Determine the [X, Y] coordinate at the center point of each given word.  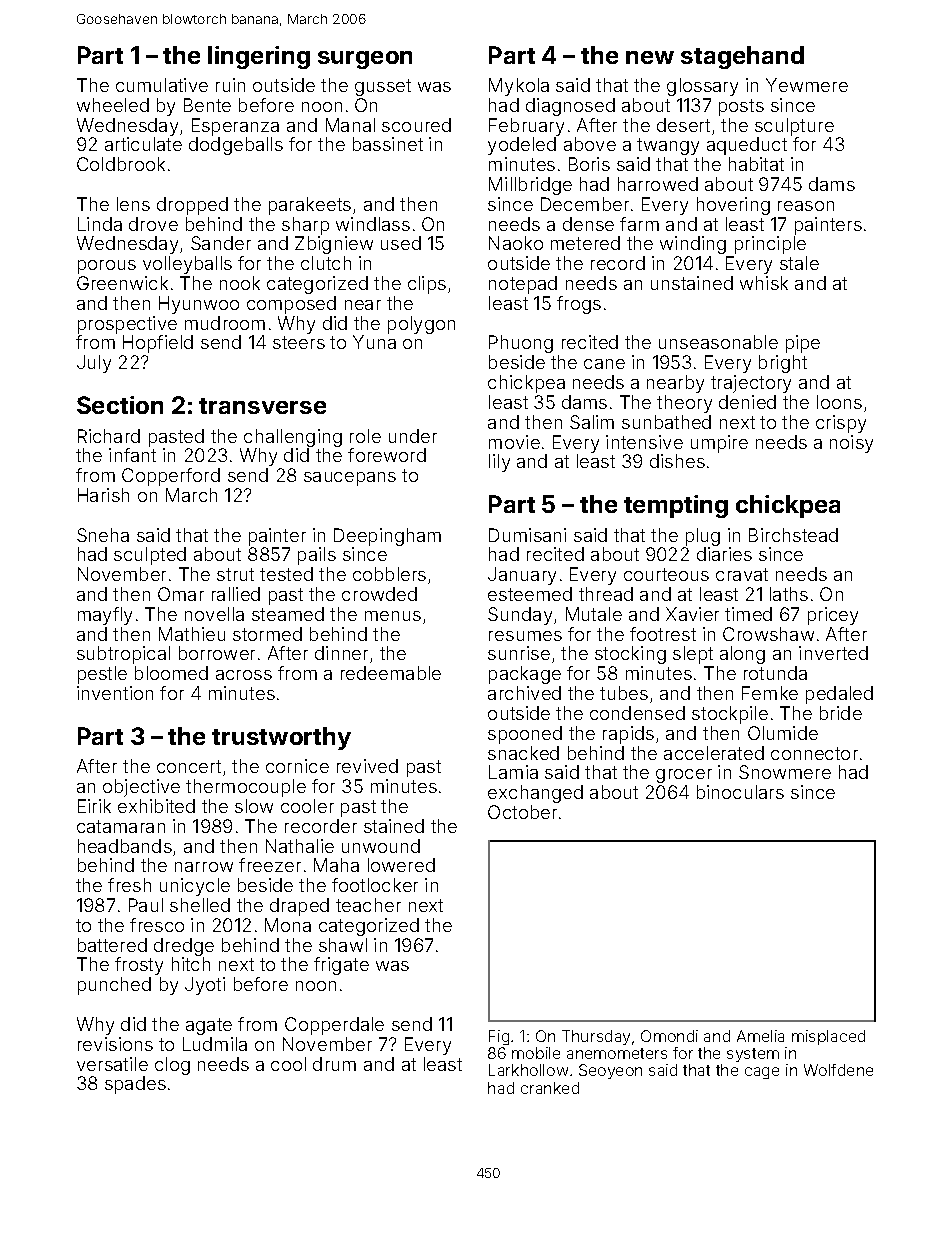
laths [789, 594]
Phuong [521, 344]
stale [799, 263]
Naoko [516, 243]
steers [299, 342]
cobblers [389, 574]
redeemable [391, 673]
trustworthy [281, 738]
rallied [236, 594]
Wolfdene [838, 1070]
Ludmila [215, 1044]
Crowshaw [768, 634]
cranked [550, 1088]
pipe [803, 344]
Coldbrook [121, 164]
